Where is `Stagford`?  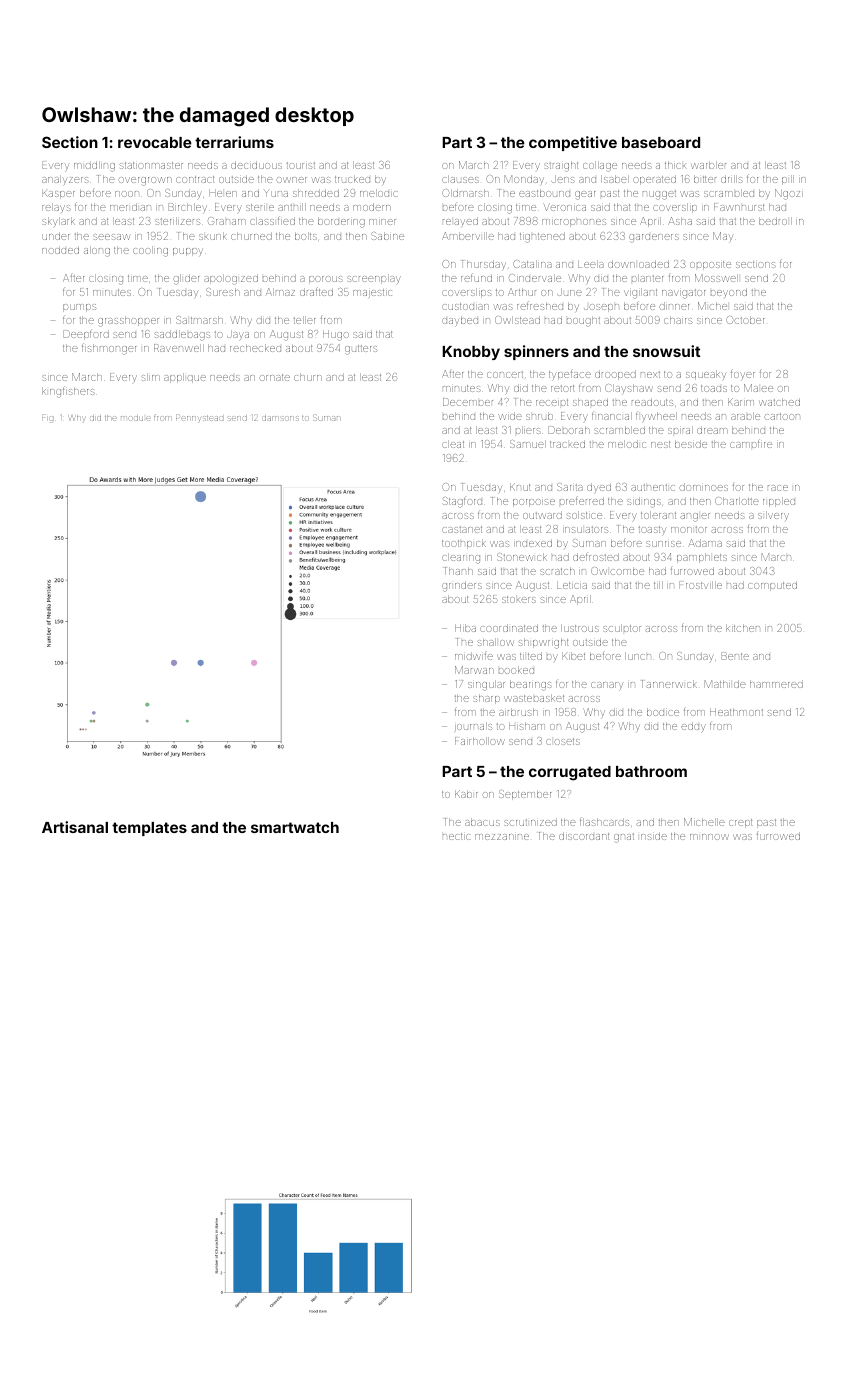 Stagford is located at coordinates (462, 502).
